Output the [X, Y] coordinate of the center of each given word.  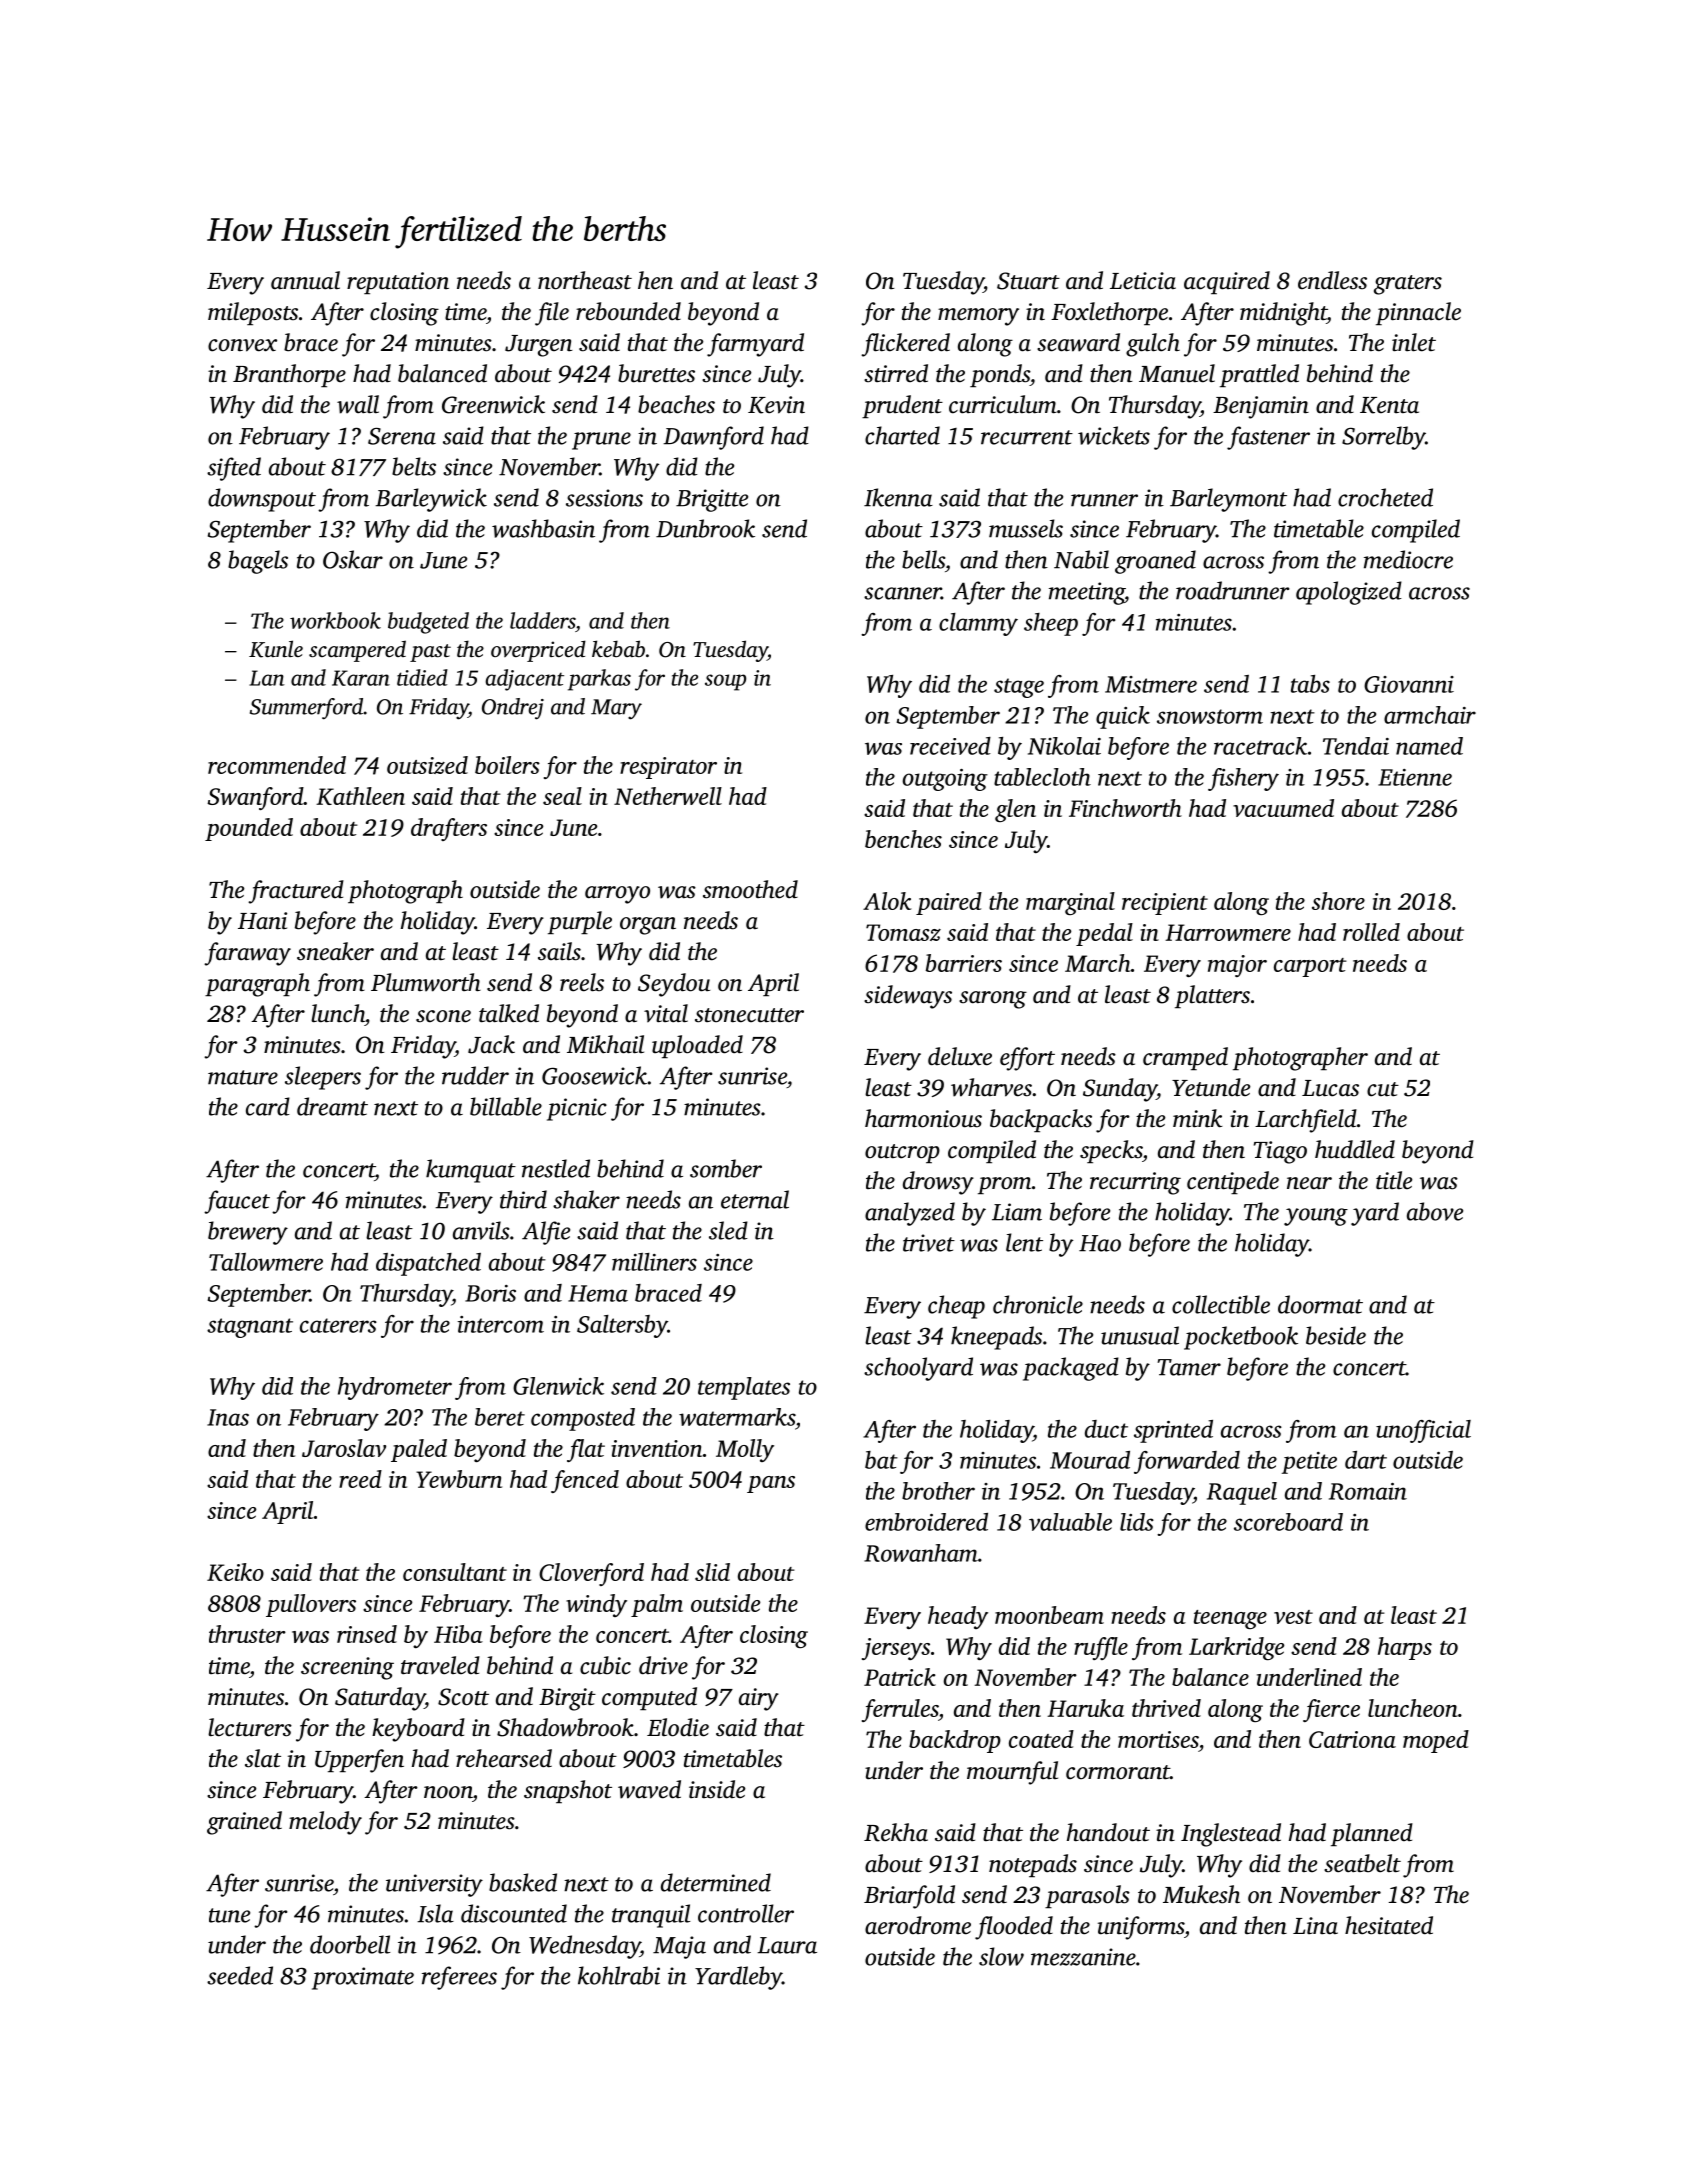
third [523, 1199]
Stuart [1028, 281]
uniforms [1141, 1928]
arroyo [617, 895]
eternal [755, 1199]
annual [305, 280]
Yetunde [1211, 1087]
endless [1332, 280]
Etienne [1415, 777]
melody [325, 1823]
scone [443, 1016]
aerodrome [918, 1925]
